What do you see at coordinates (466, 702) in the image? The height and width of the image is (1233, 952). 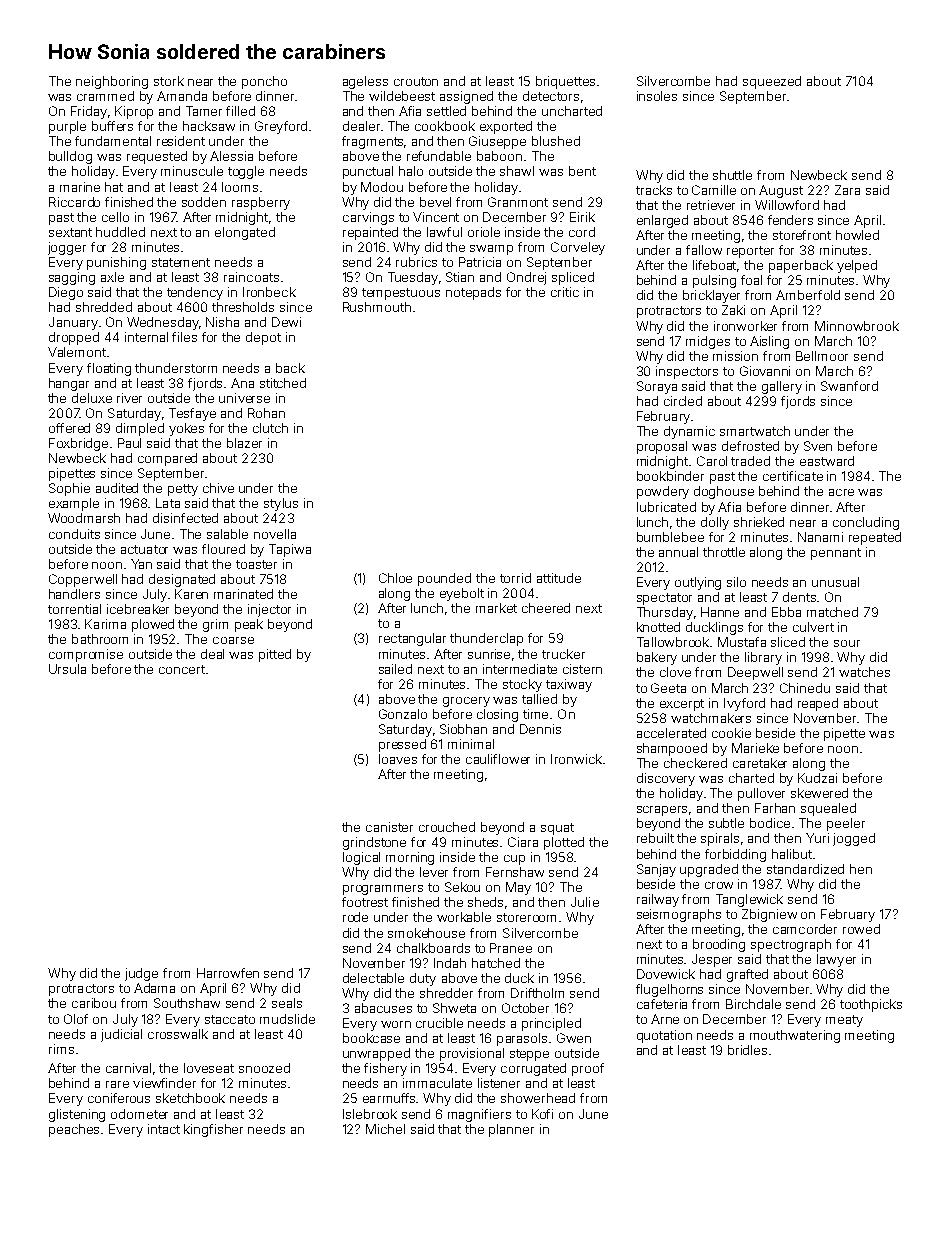 I see `grocery` at bounding box center [466, 702].
